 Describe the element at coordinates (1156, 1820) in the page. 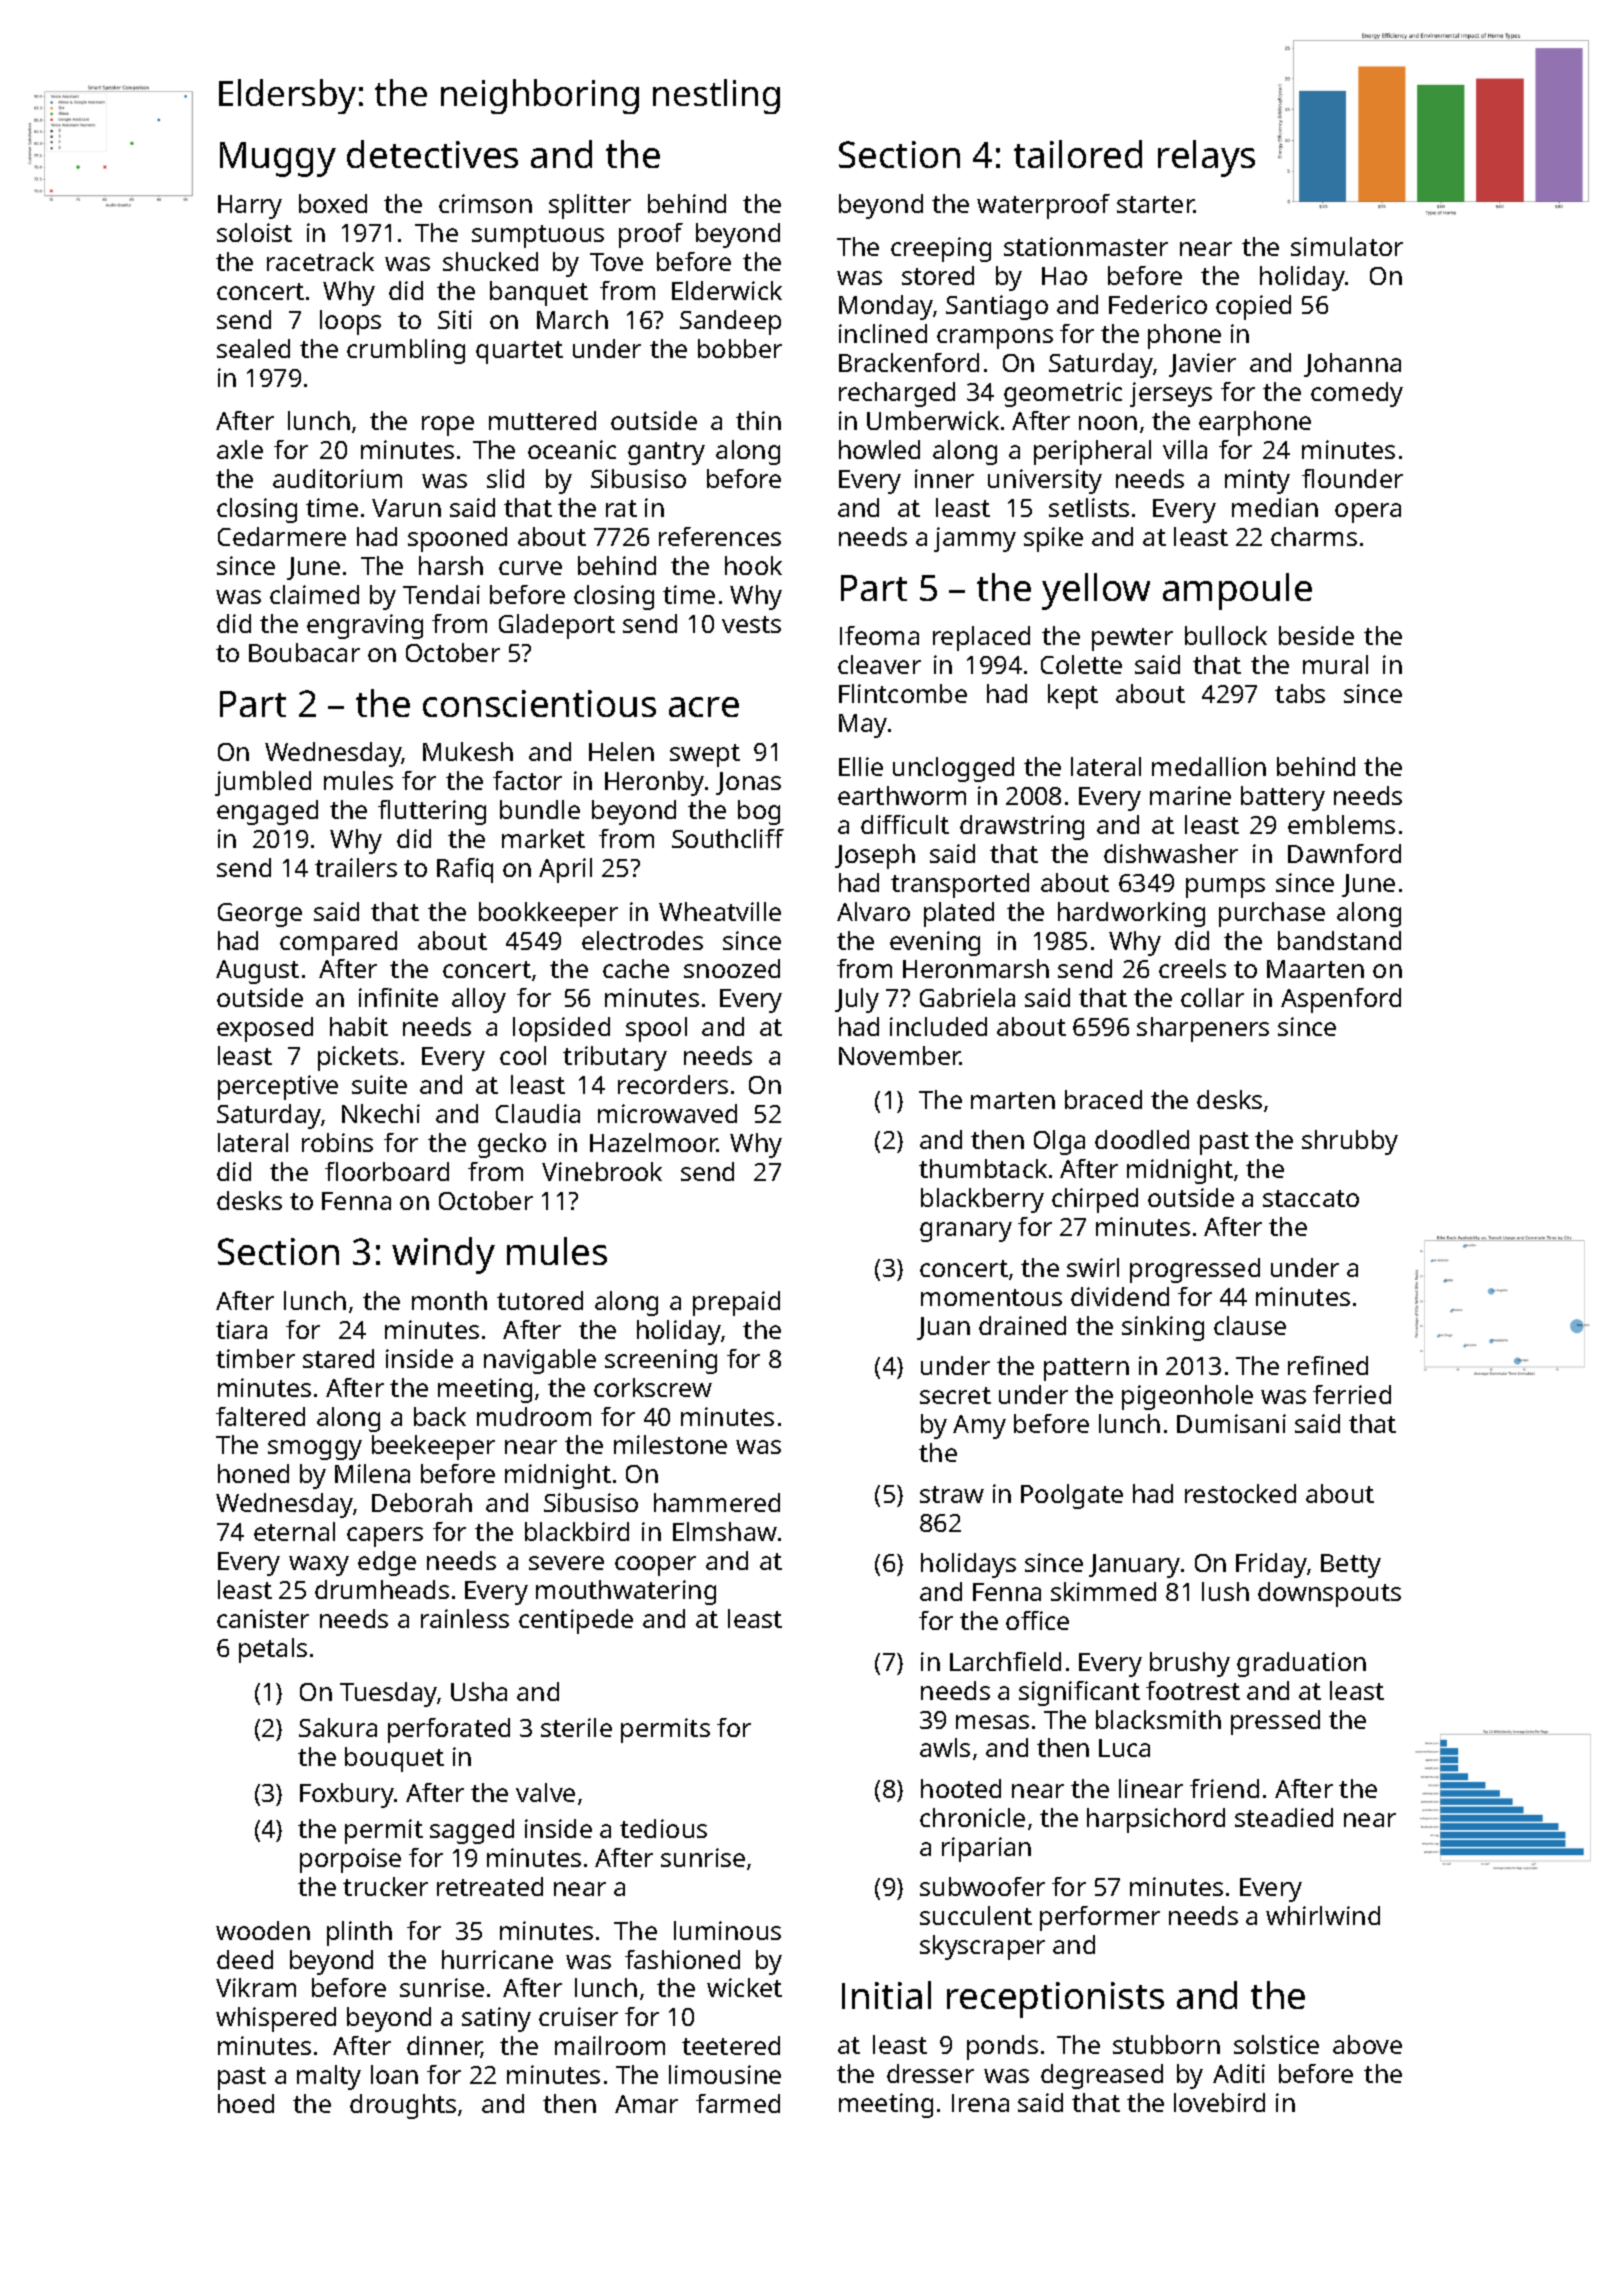

I see `harpsichord` at that location.
